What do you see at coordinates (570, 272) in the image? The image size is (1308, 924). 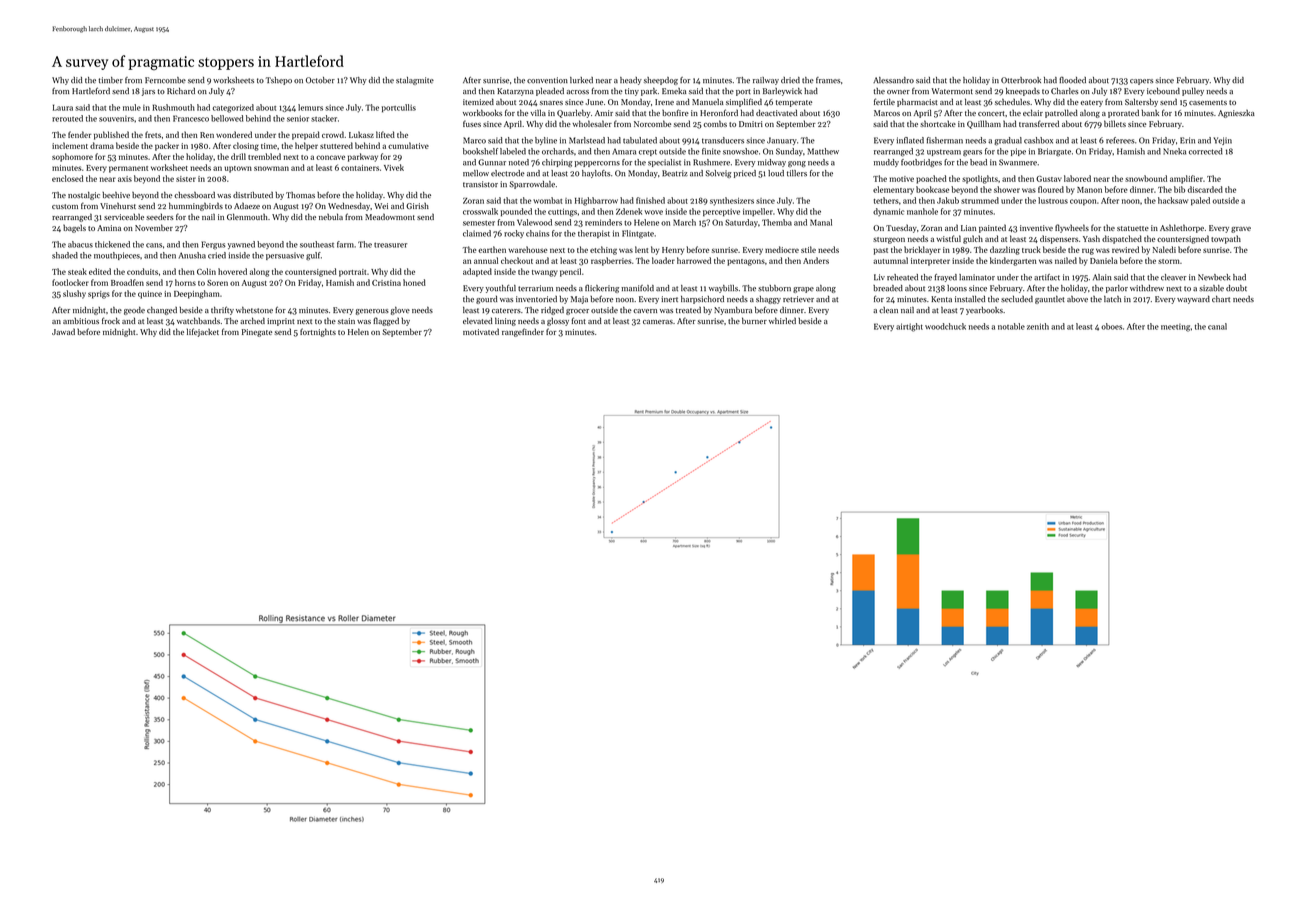 I see `pencil` at bounding box center [570, 272].
